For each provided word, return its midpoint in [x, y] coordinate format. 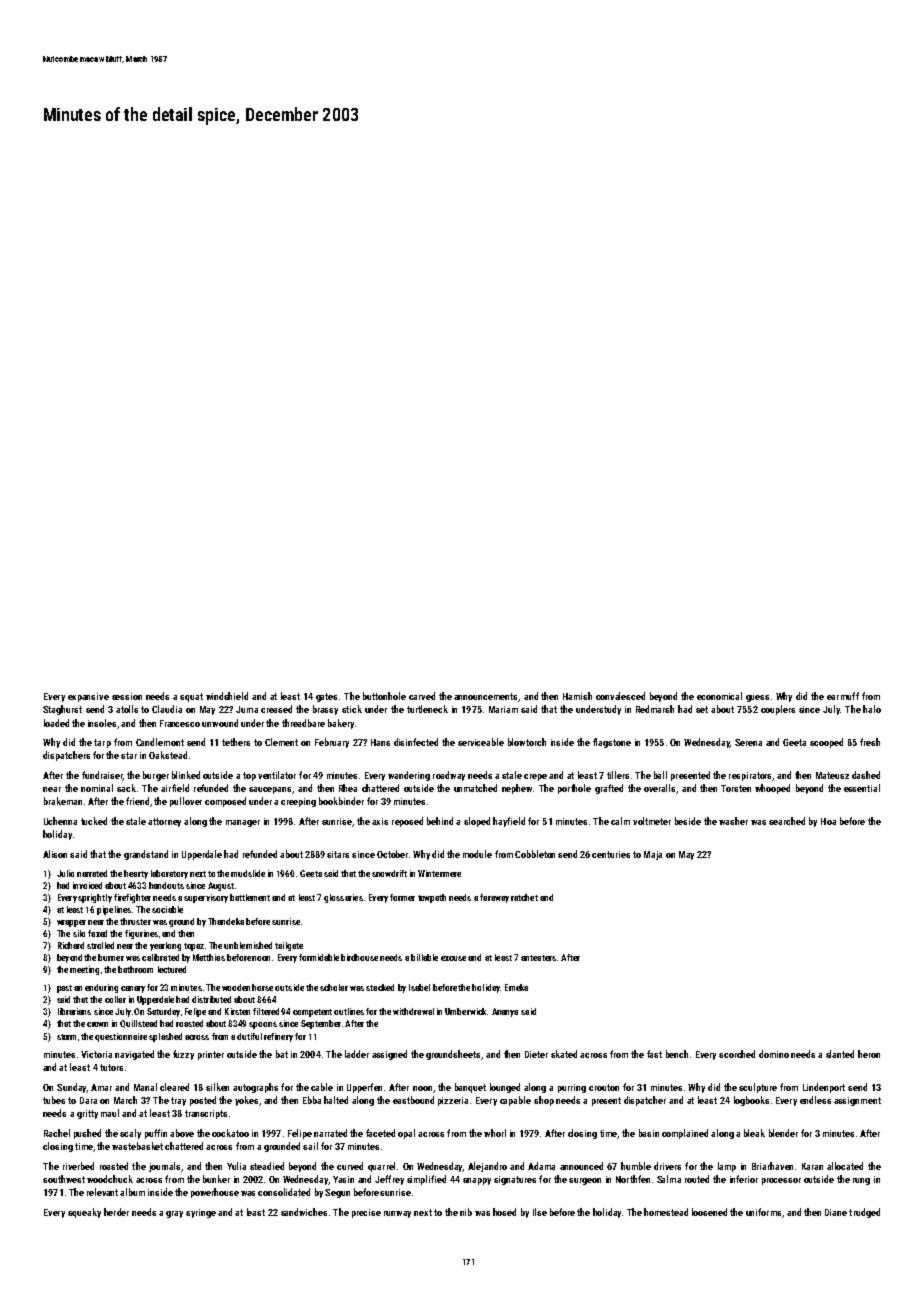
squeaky [84, 1213]
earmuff [843, 696]
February [332, 743]
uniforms [763, 1212]
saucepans [270, 790]
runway [397, 1214]
